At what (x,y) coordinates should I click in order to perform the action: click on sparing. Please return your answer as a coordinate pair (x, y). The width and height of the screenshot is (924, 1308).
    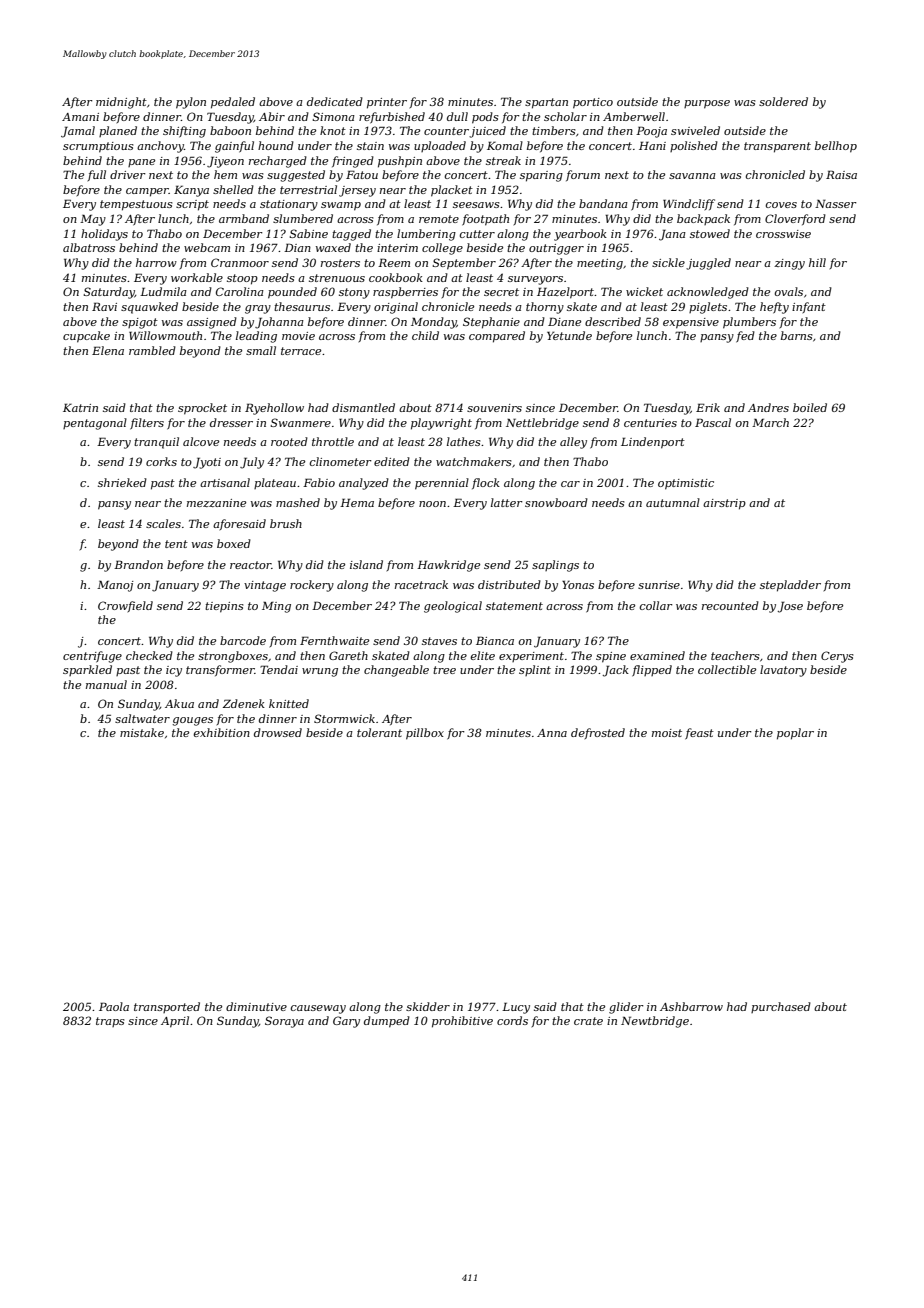
    Looking at the image, I should click on (541, 176).
